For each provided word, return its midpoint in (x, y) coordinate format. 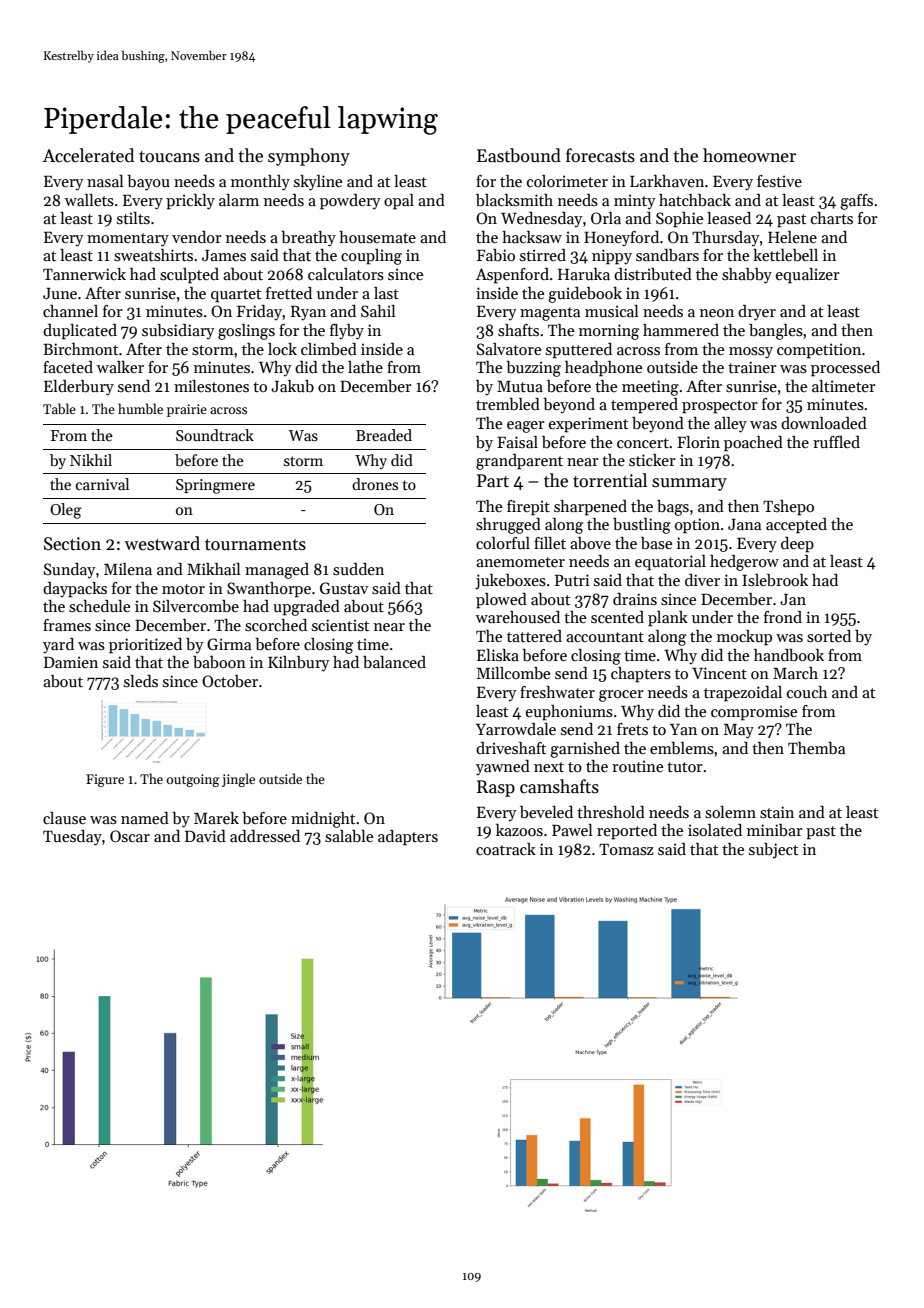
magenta (550, 314)
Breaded (384, 435)
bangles (776, 332)
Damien (71, 662)
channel (70, 311)
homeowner (749, 155)
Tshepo (788, 508)
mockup (744, 638)
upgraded (306, 608)
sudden (358, 569)
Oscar (130, 836)
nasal (105, 181)
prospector (720, 407)
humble (140, 408)
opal (399, 202)
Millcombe (513, 673)
